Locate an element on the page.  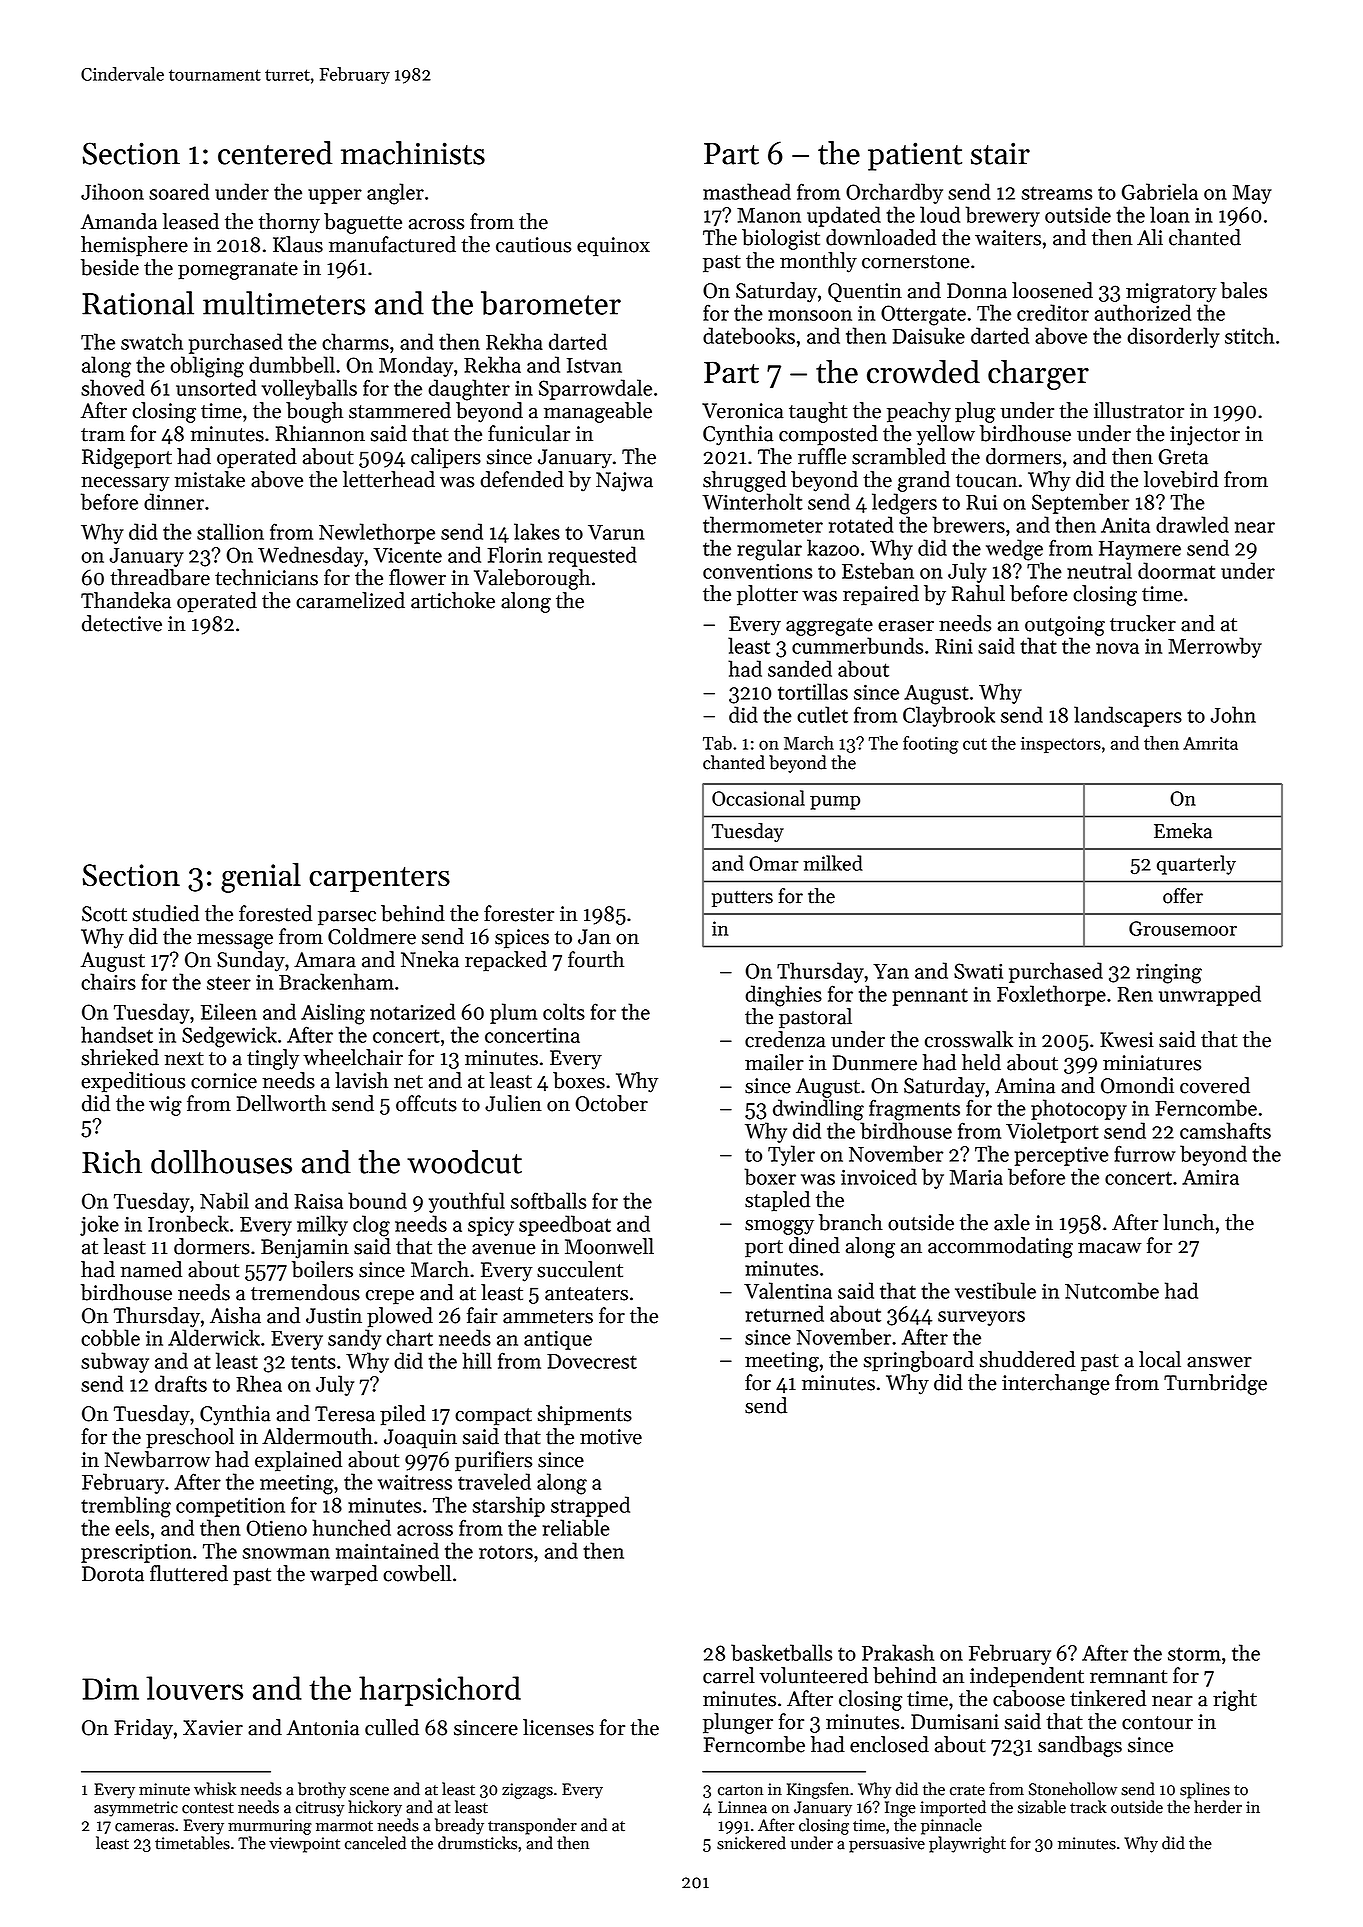
dollhouses is located at coordinates (221, 1162).
